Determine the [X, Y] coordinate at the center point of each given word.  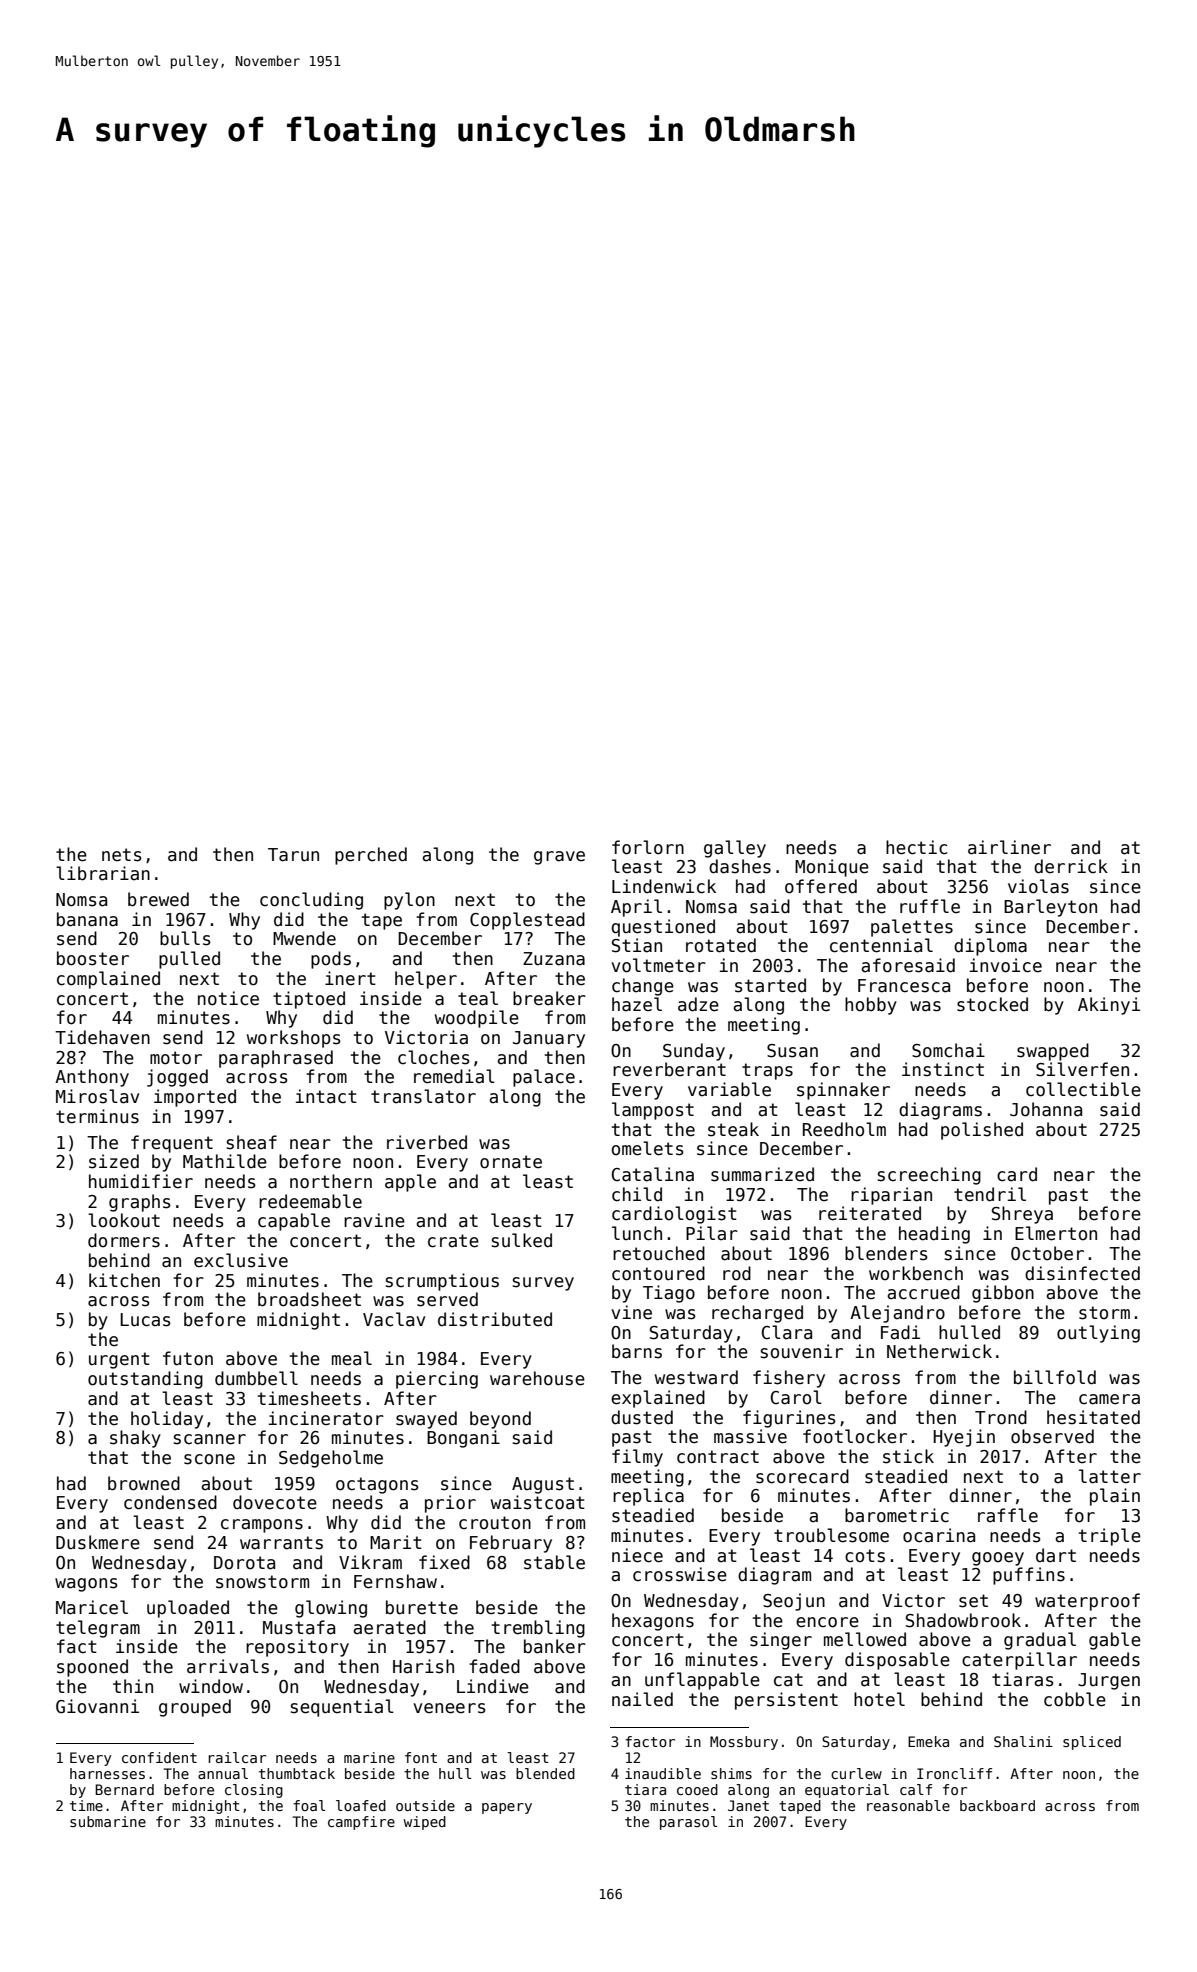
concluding [311, 901]
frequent [172, 1144]
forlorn [648, 847]
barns [637, 1351]
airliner [1009, 847]
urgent [119, 1360]
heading [934, 1235]
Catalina [653, 1174]
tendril [990, 1194]
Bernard [124, 1789]
